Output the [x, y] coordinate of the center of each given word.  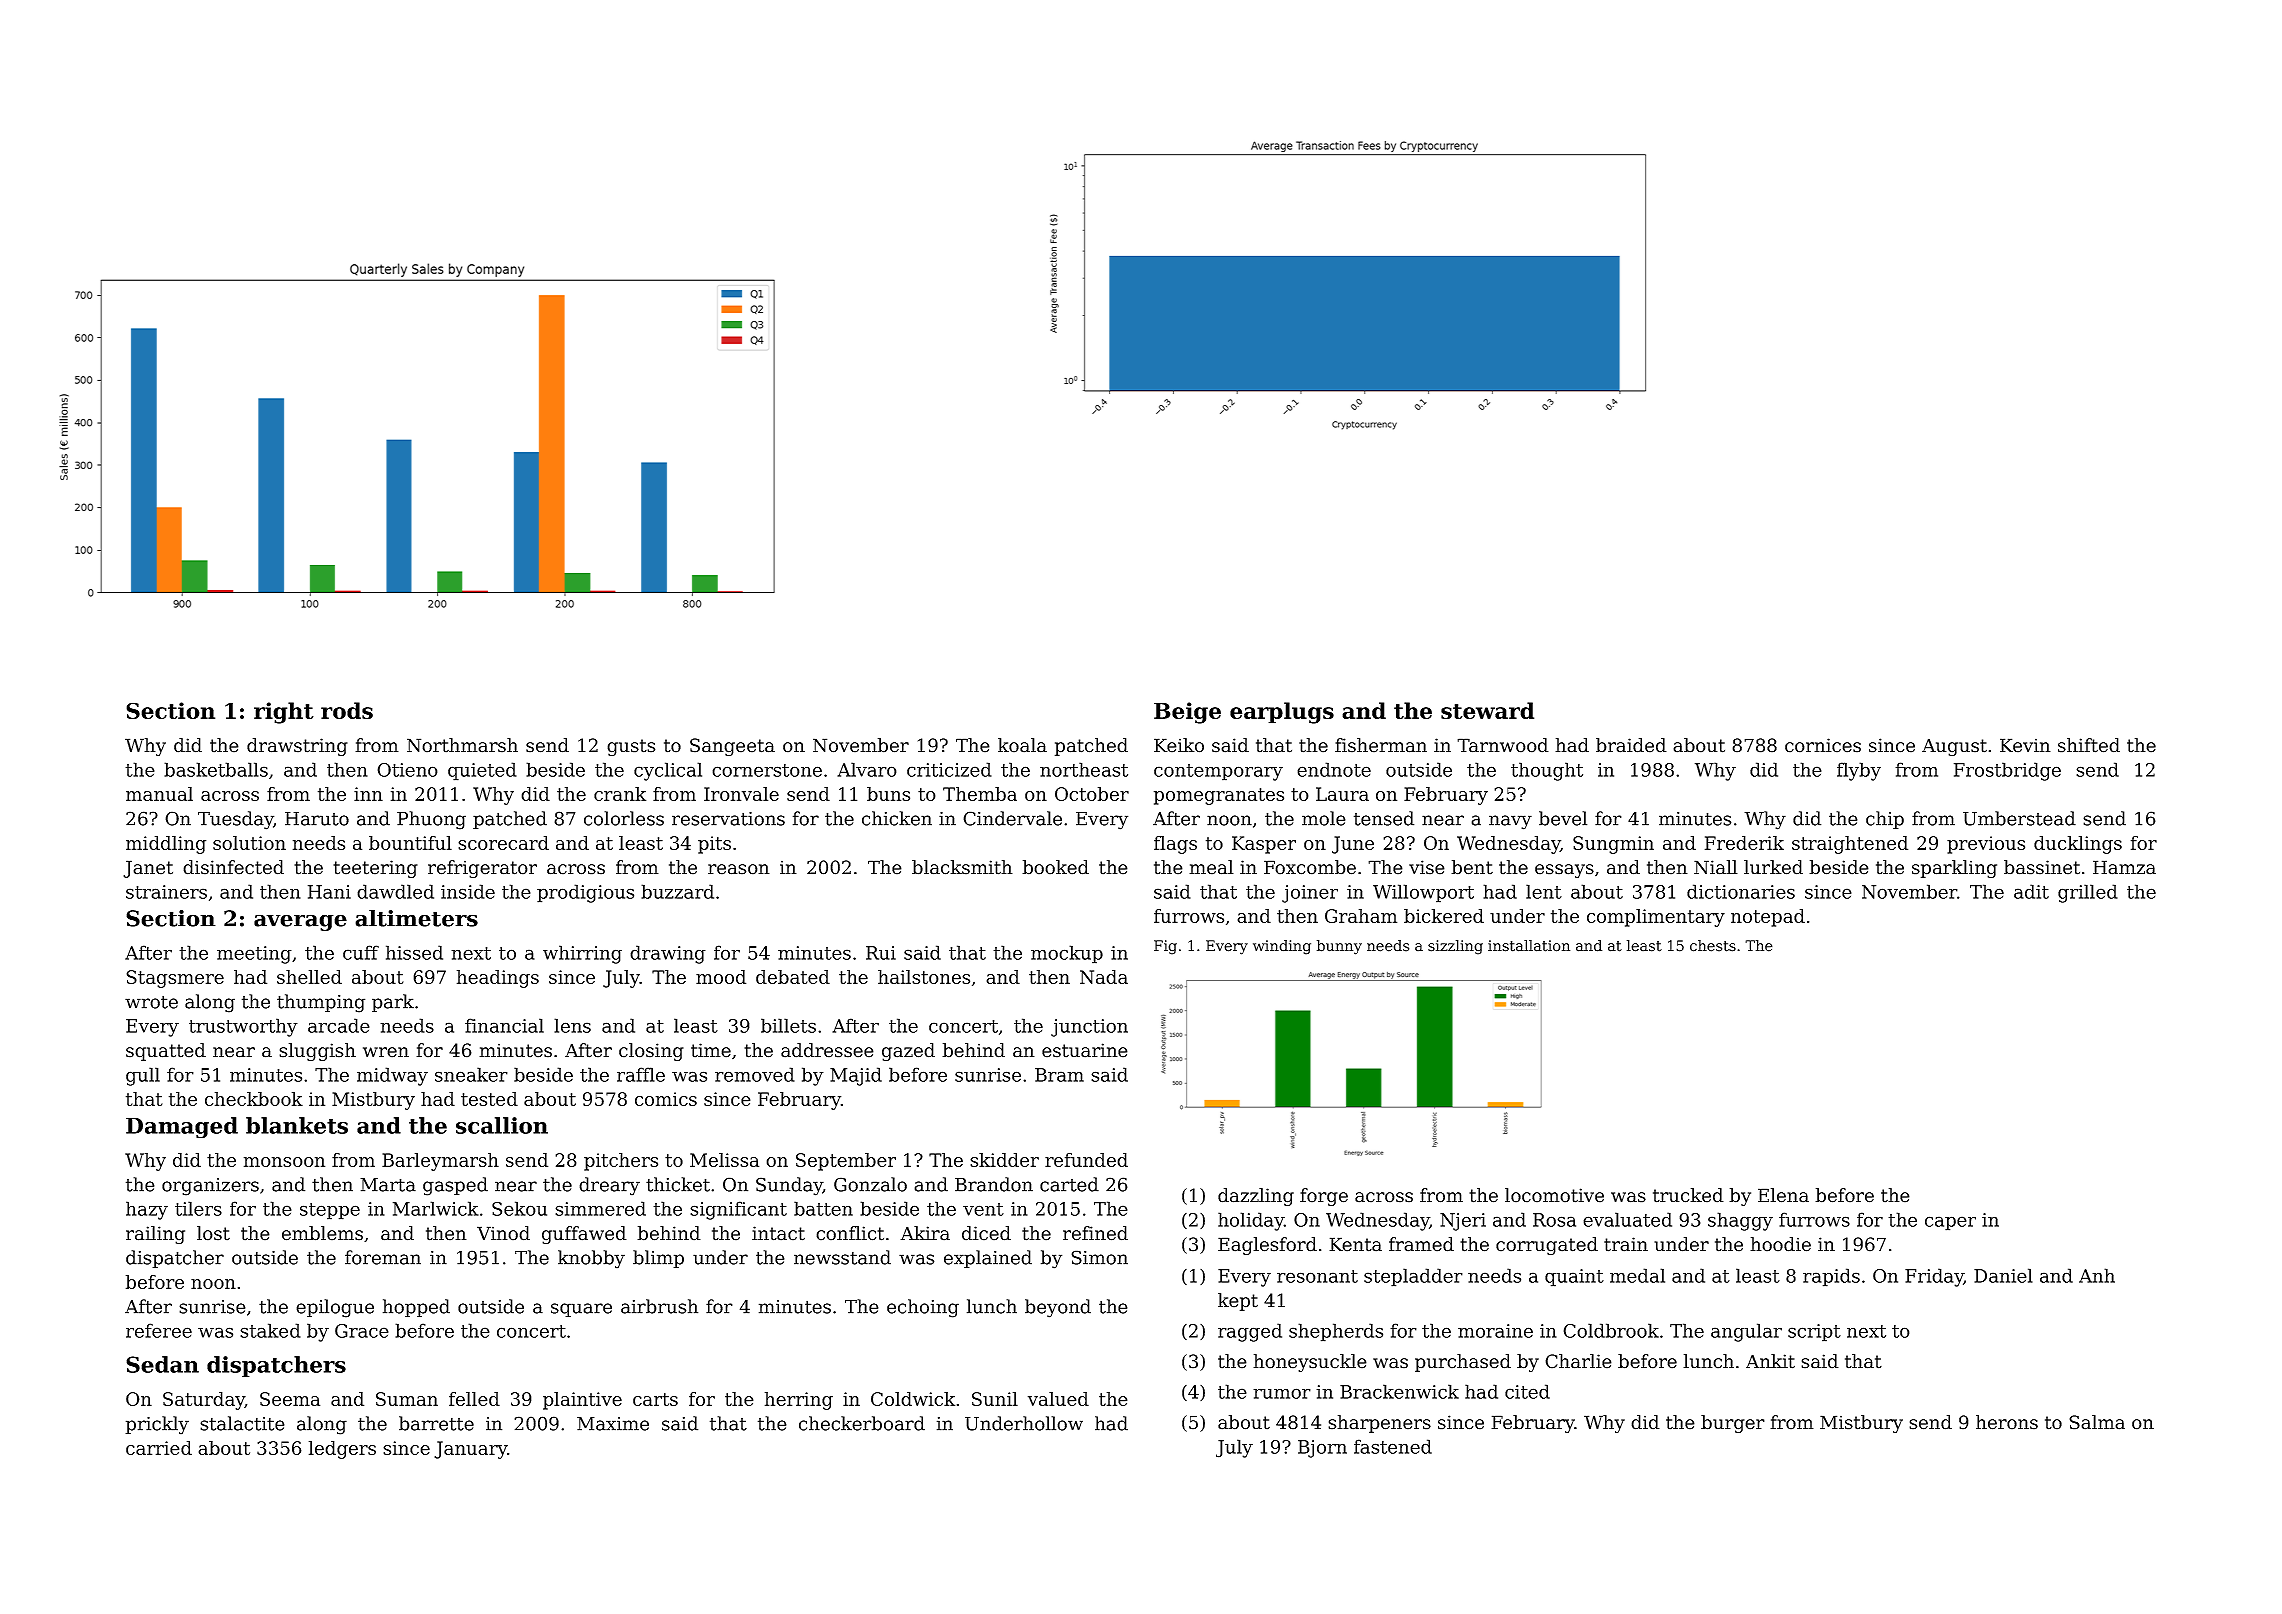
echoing [923, 1308]
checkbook [254, 1099]
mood [721, 977]
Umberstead [2019, 818]
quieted [482, 771]
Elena [1783, 1195]
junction [1089, 1028]
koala [1022, 745]
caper [1950, 1223]
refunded [1086, 1160]
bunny [1339, 947]
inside [468, 891]
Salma [2097, 1422]
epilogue [335, 1308]
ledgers [342, 1450]
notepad [1768, 918]
